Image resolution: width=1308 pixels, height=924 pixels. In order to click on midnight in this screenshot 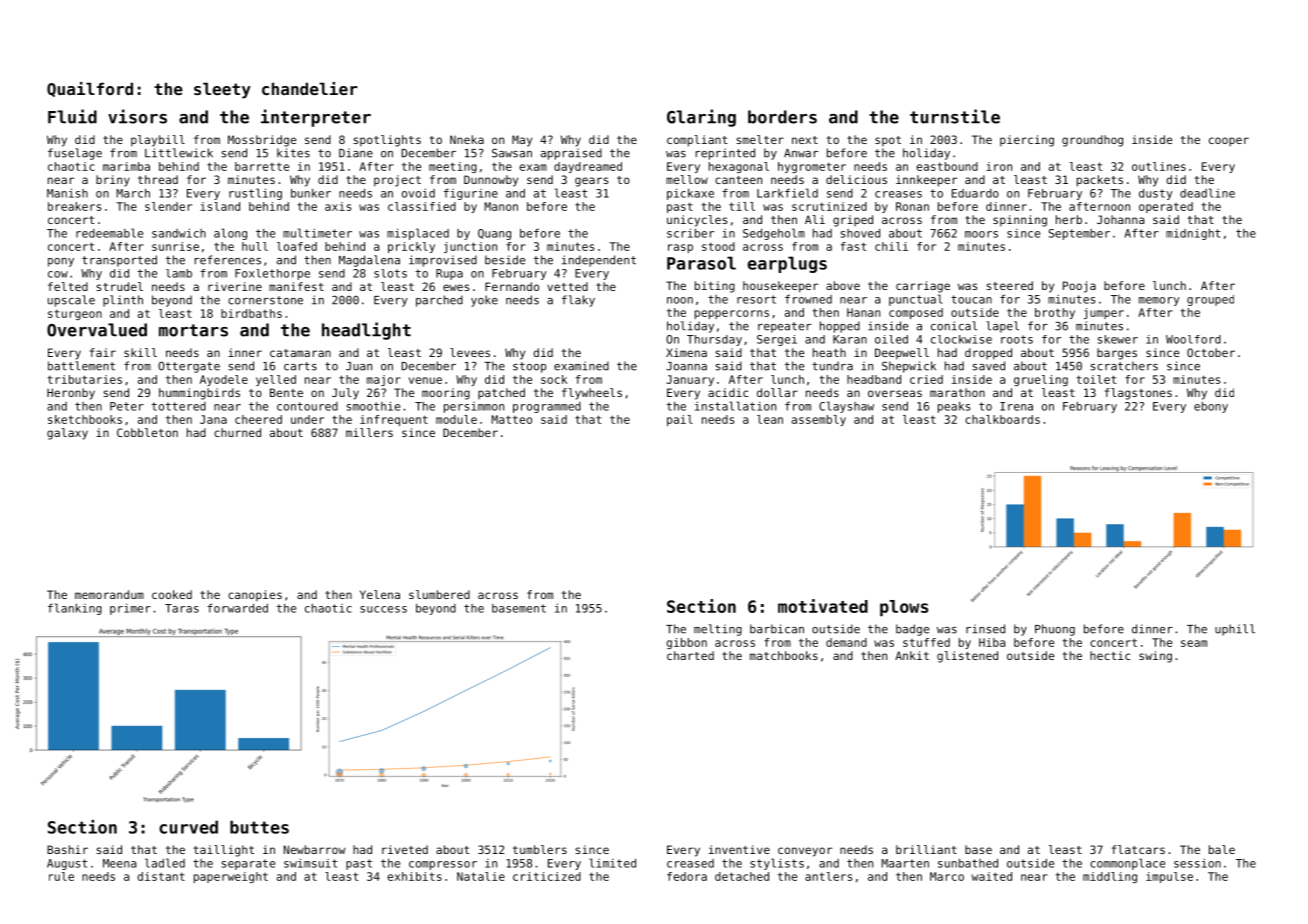, I will do `click(1193, 234)`.
